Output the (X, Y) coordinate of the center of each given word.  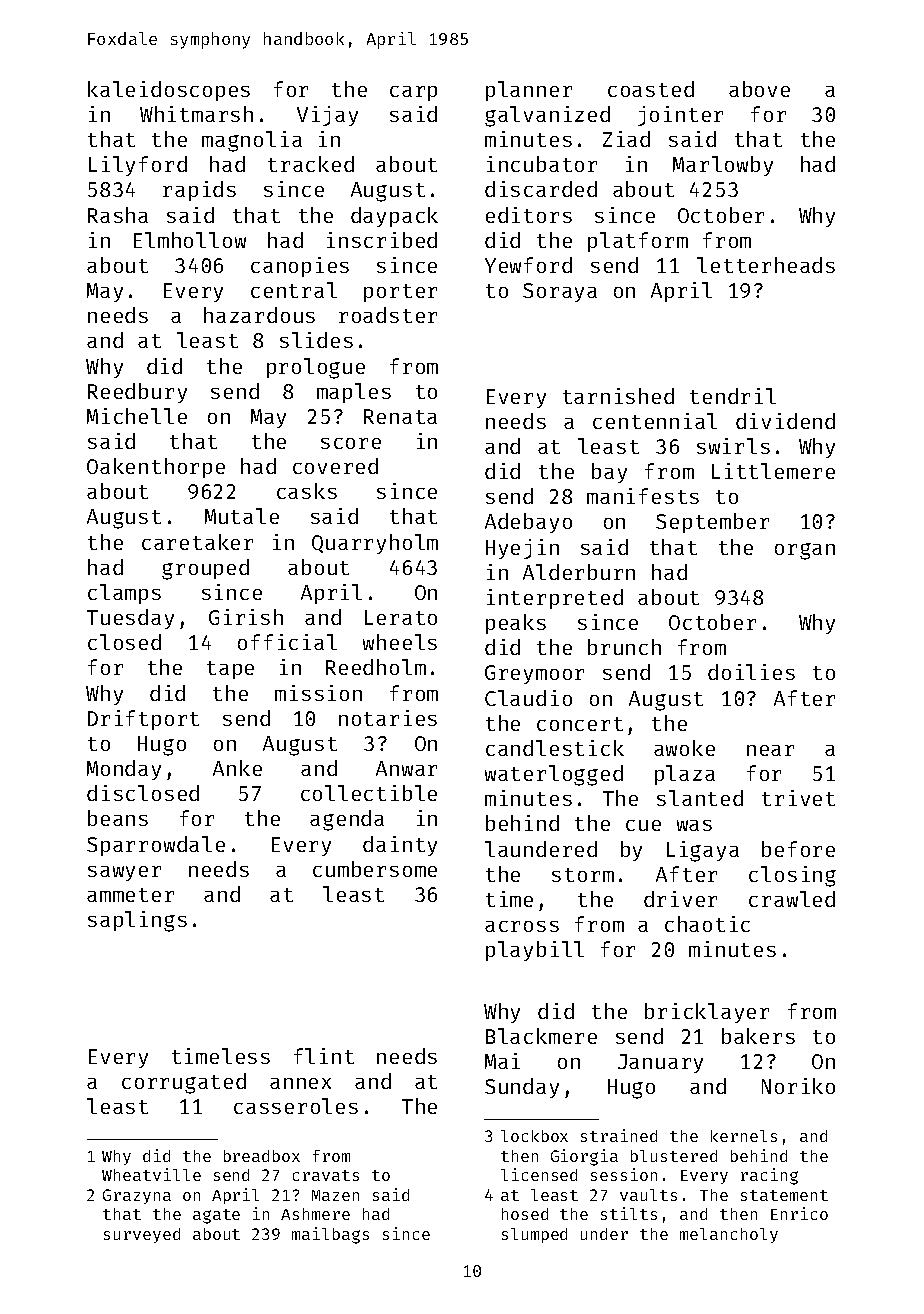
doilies (751, 672)
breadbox (262, 1156)
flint (324, 1056)
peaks (516, 624)
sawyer (124, 873)
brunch (624, 647)
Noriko (798, 1086)
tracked (311, 164)
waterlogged (554, 775)
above (759, 89)
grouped (205, 569)
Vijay (327, 116)
